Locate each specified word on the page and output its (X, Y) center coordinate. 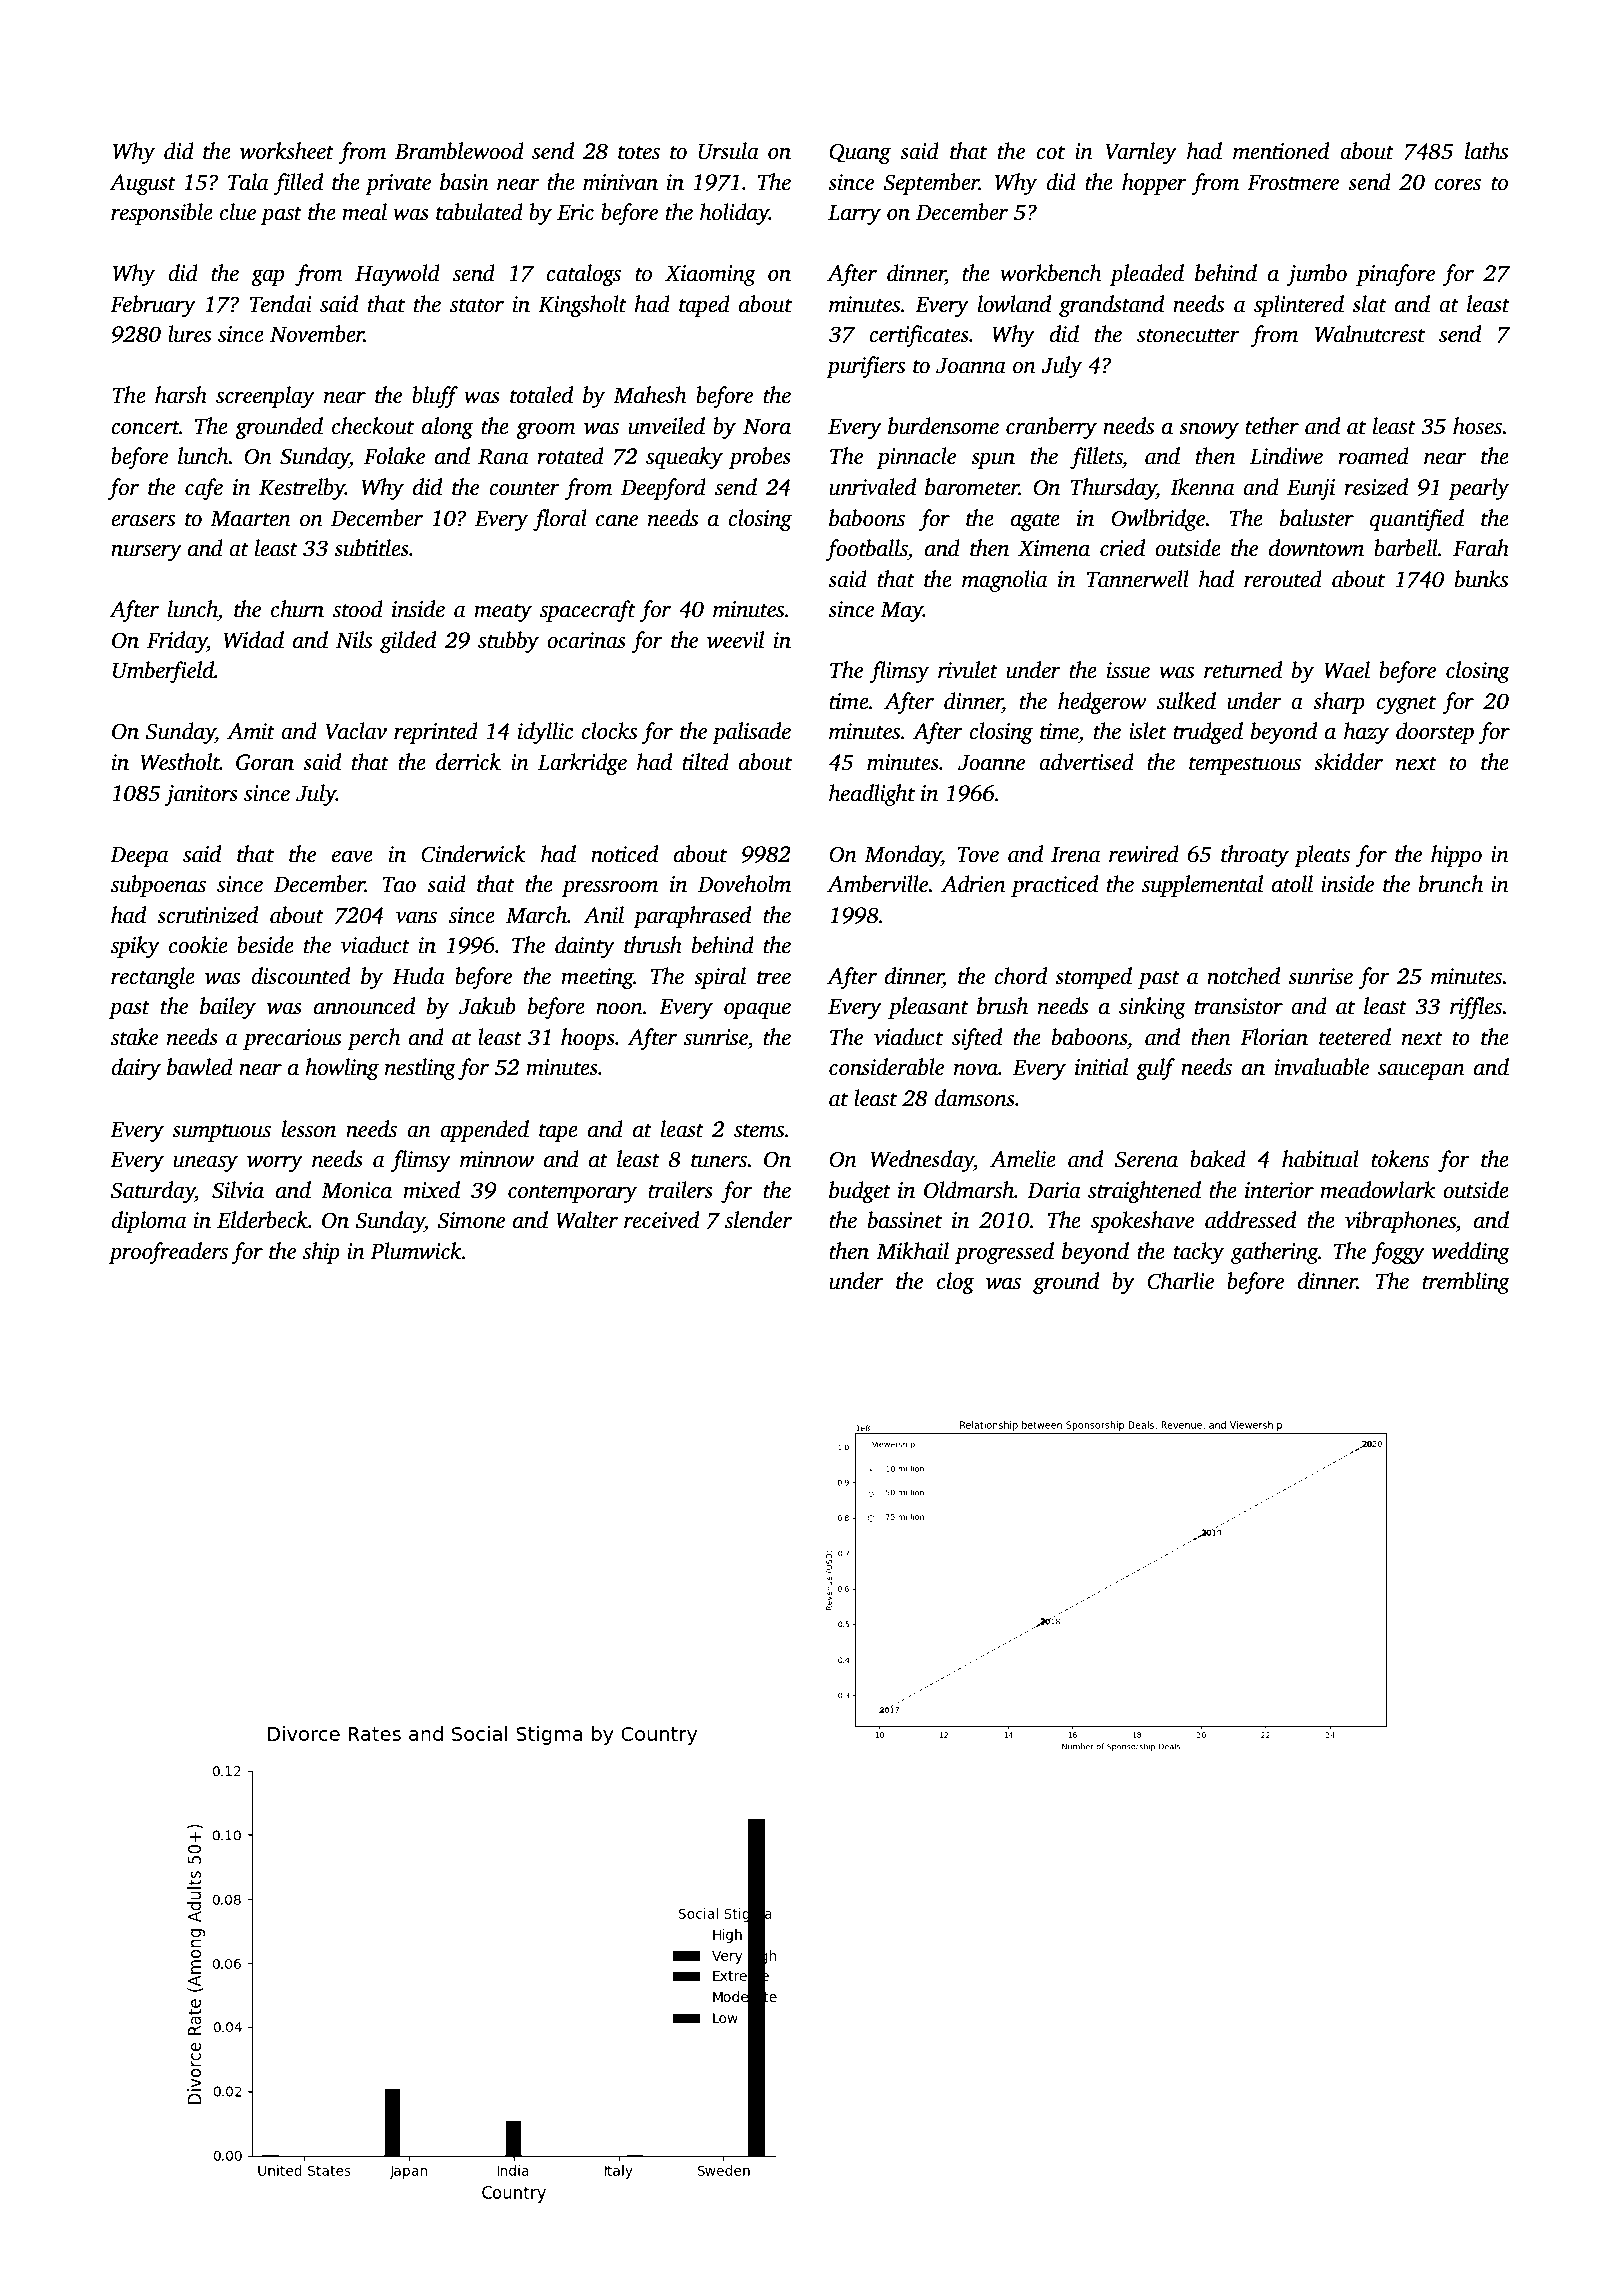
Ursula (728, 151)
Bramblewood (459, 151)
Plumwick (416, 1251)
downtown (1316, 548)
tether (1272, 426)
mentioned (1281, 151)
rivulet (968, 670)
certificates (919, 336)
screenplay (265, 397)
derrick (468, 762)
